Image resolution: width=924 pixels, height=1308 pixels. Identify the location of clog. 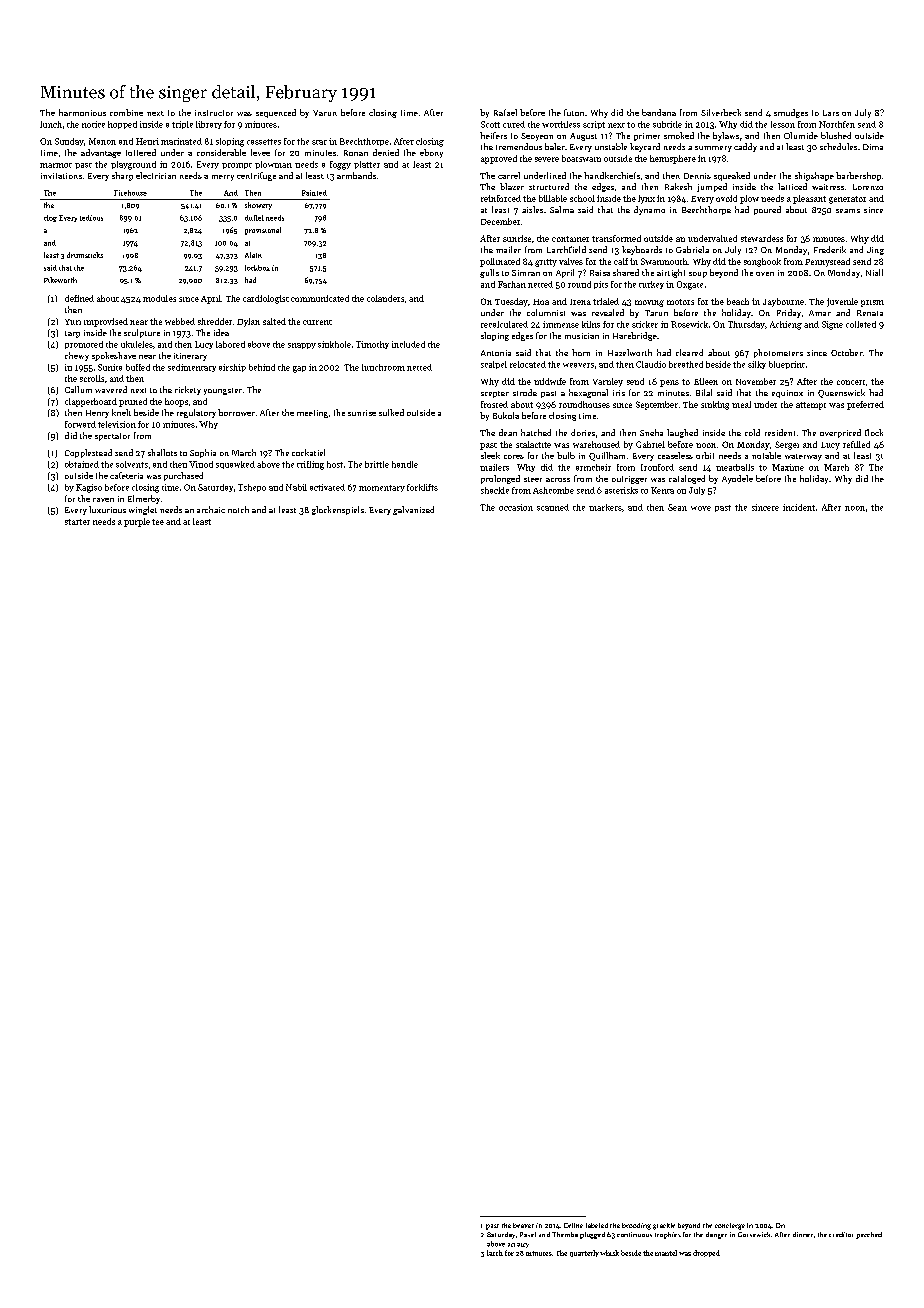
(50, 218).
